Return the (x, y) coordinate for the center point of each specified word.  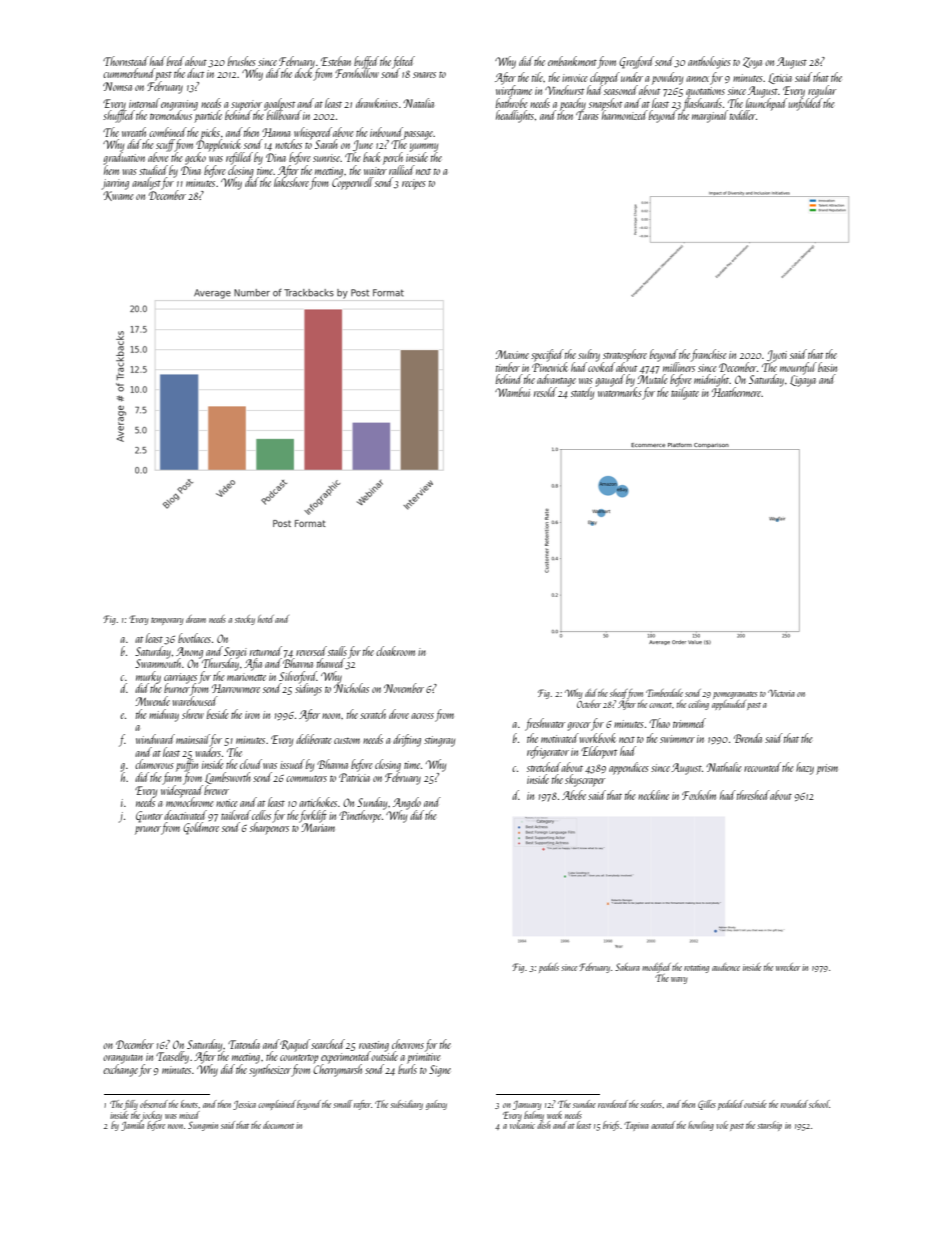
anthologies (709, 62)
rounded (794, 1104)
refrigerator (548, 752)
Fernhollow (357, 73)
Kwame (118, 196)
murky (148, 677)
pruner (148, 830)
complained (277, 1105)
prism (827, 769)
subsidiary (406, 1105)
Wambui (512, 392)
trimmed (689, 723)
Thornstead (126, 61)
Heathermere (737, 392)
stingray (439, 741)
